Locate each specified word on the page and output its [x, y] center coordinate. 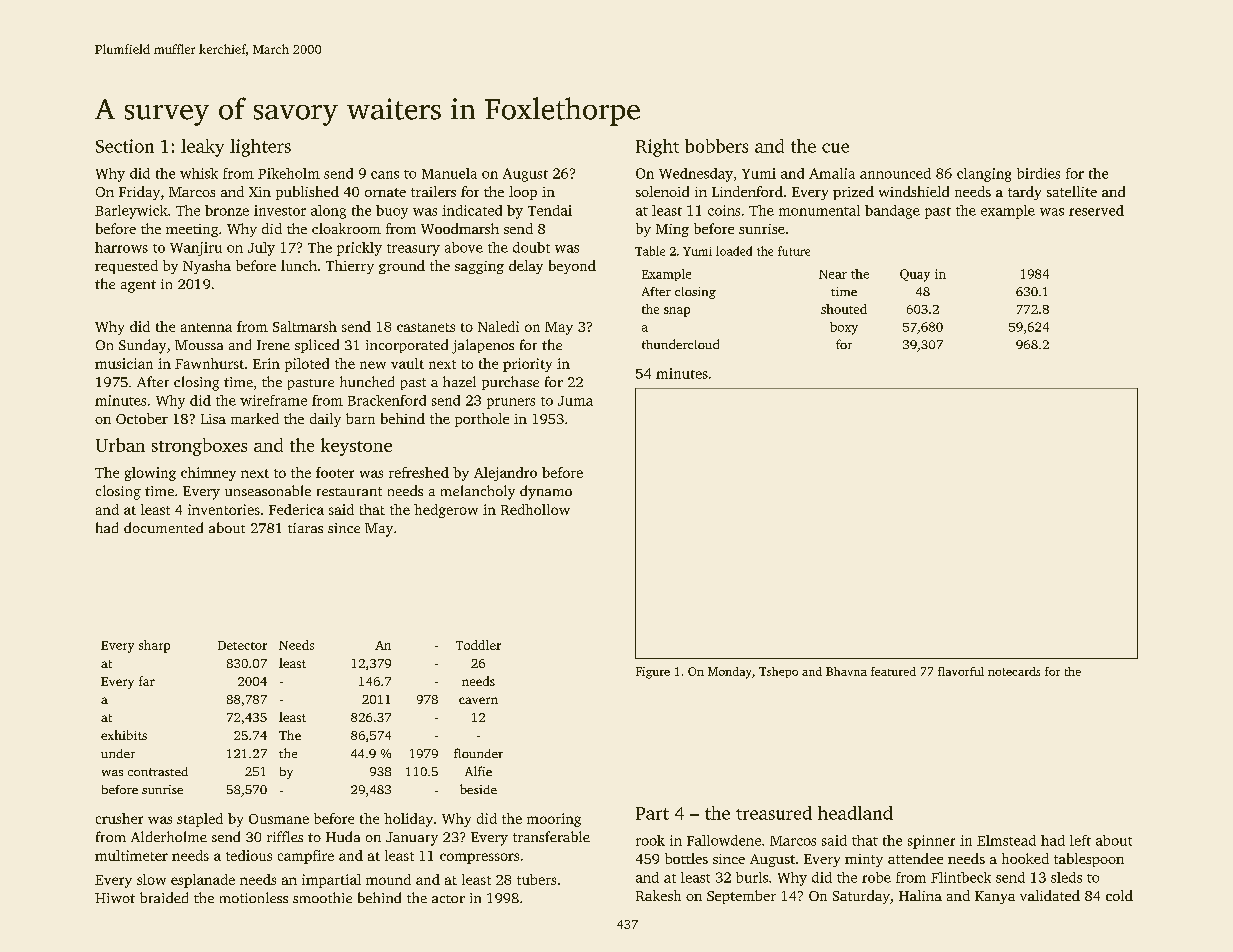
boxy [844, 328]
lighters [260, 148]
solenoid [662, 191]
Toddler [478, 645]
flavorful [961, 671]
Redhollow [535, 509]
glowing [150, 474]
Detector [242, 645]
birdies [1038, 173]
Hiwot [115, 898]
